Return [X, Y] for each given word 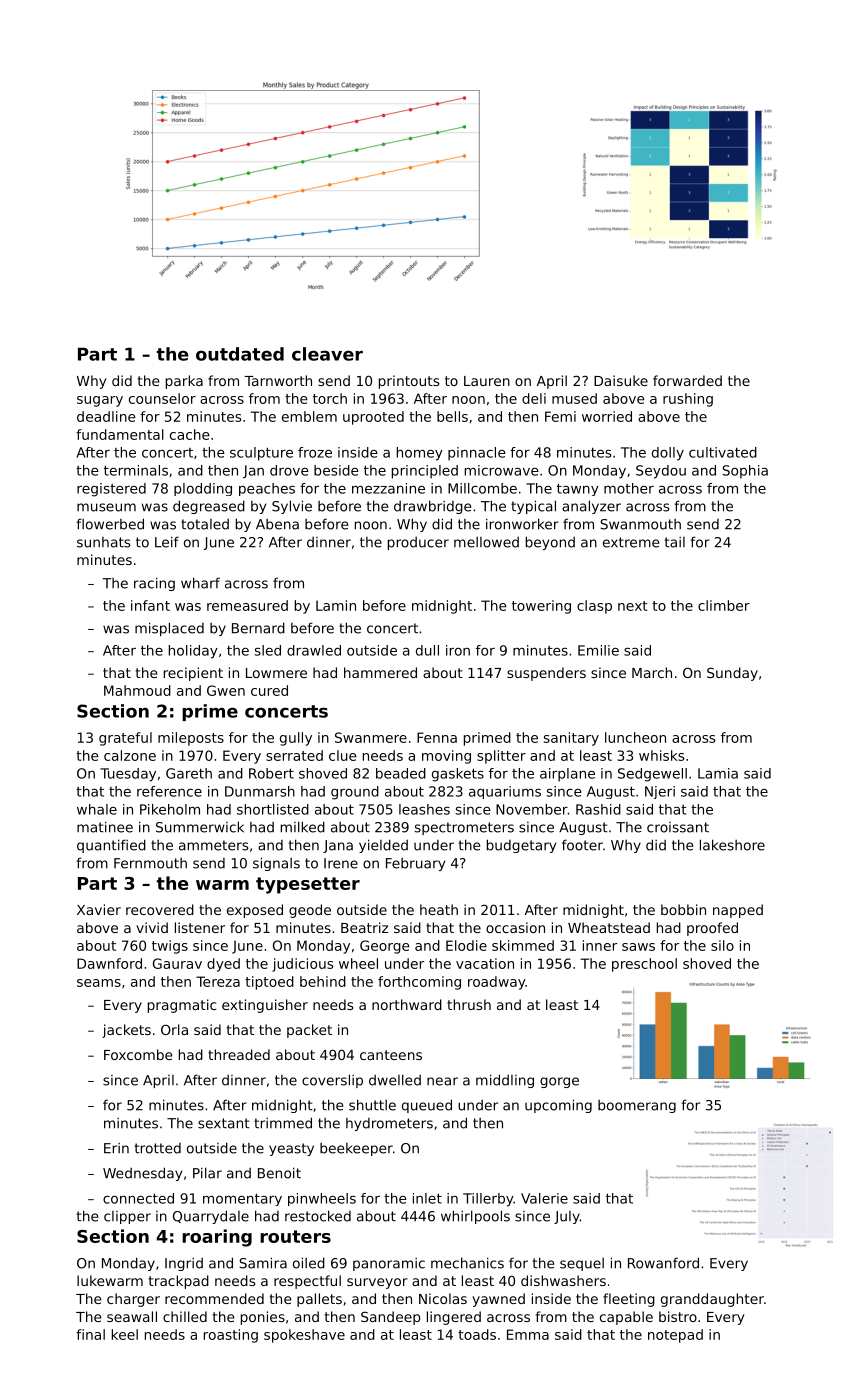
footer [582, 845]
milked [303, 827]
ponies [263, 1318]
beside [336, 470]
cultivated [723, 452]
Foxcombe [138, 1054]
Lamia [718, 773]
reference [169, 791]
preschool [644, 965]
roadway [496, 983]
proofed [712, 929]
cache [190, 434]
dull [427, 650]
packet [309, 1031]
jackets [126, 1031]
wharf [200, 583]
